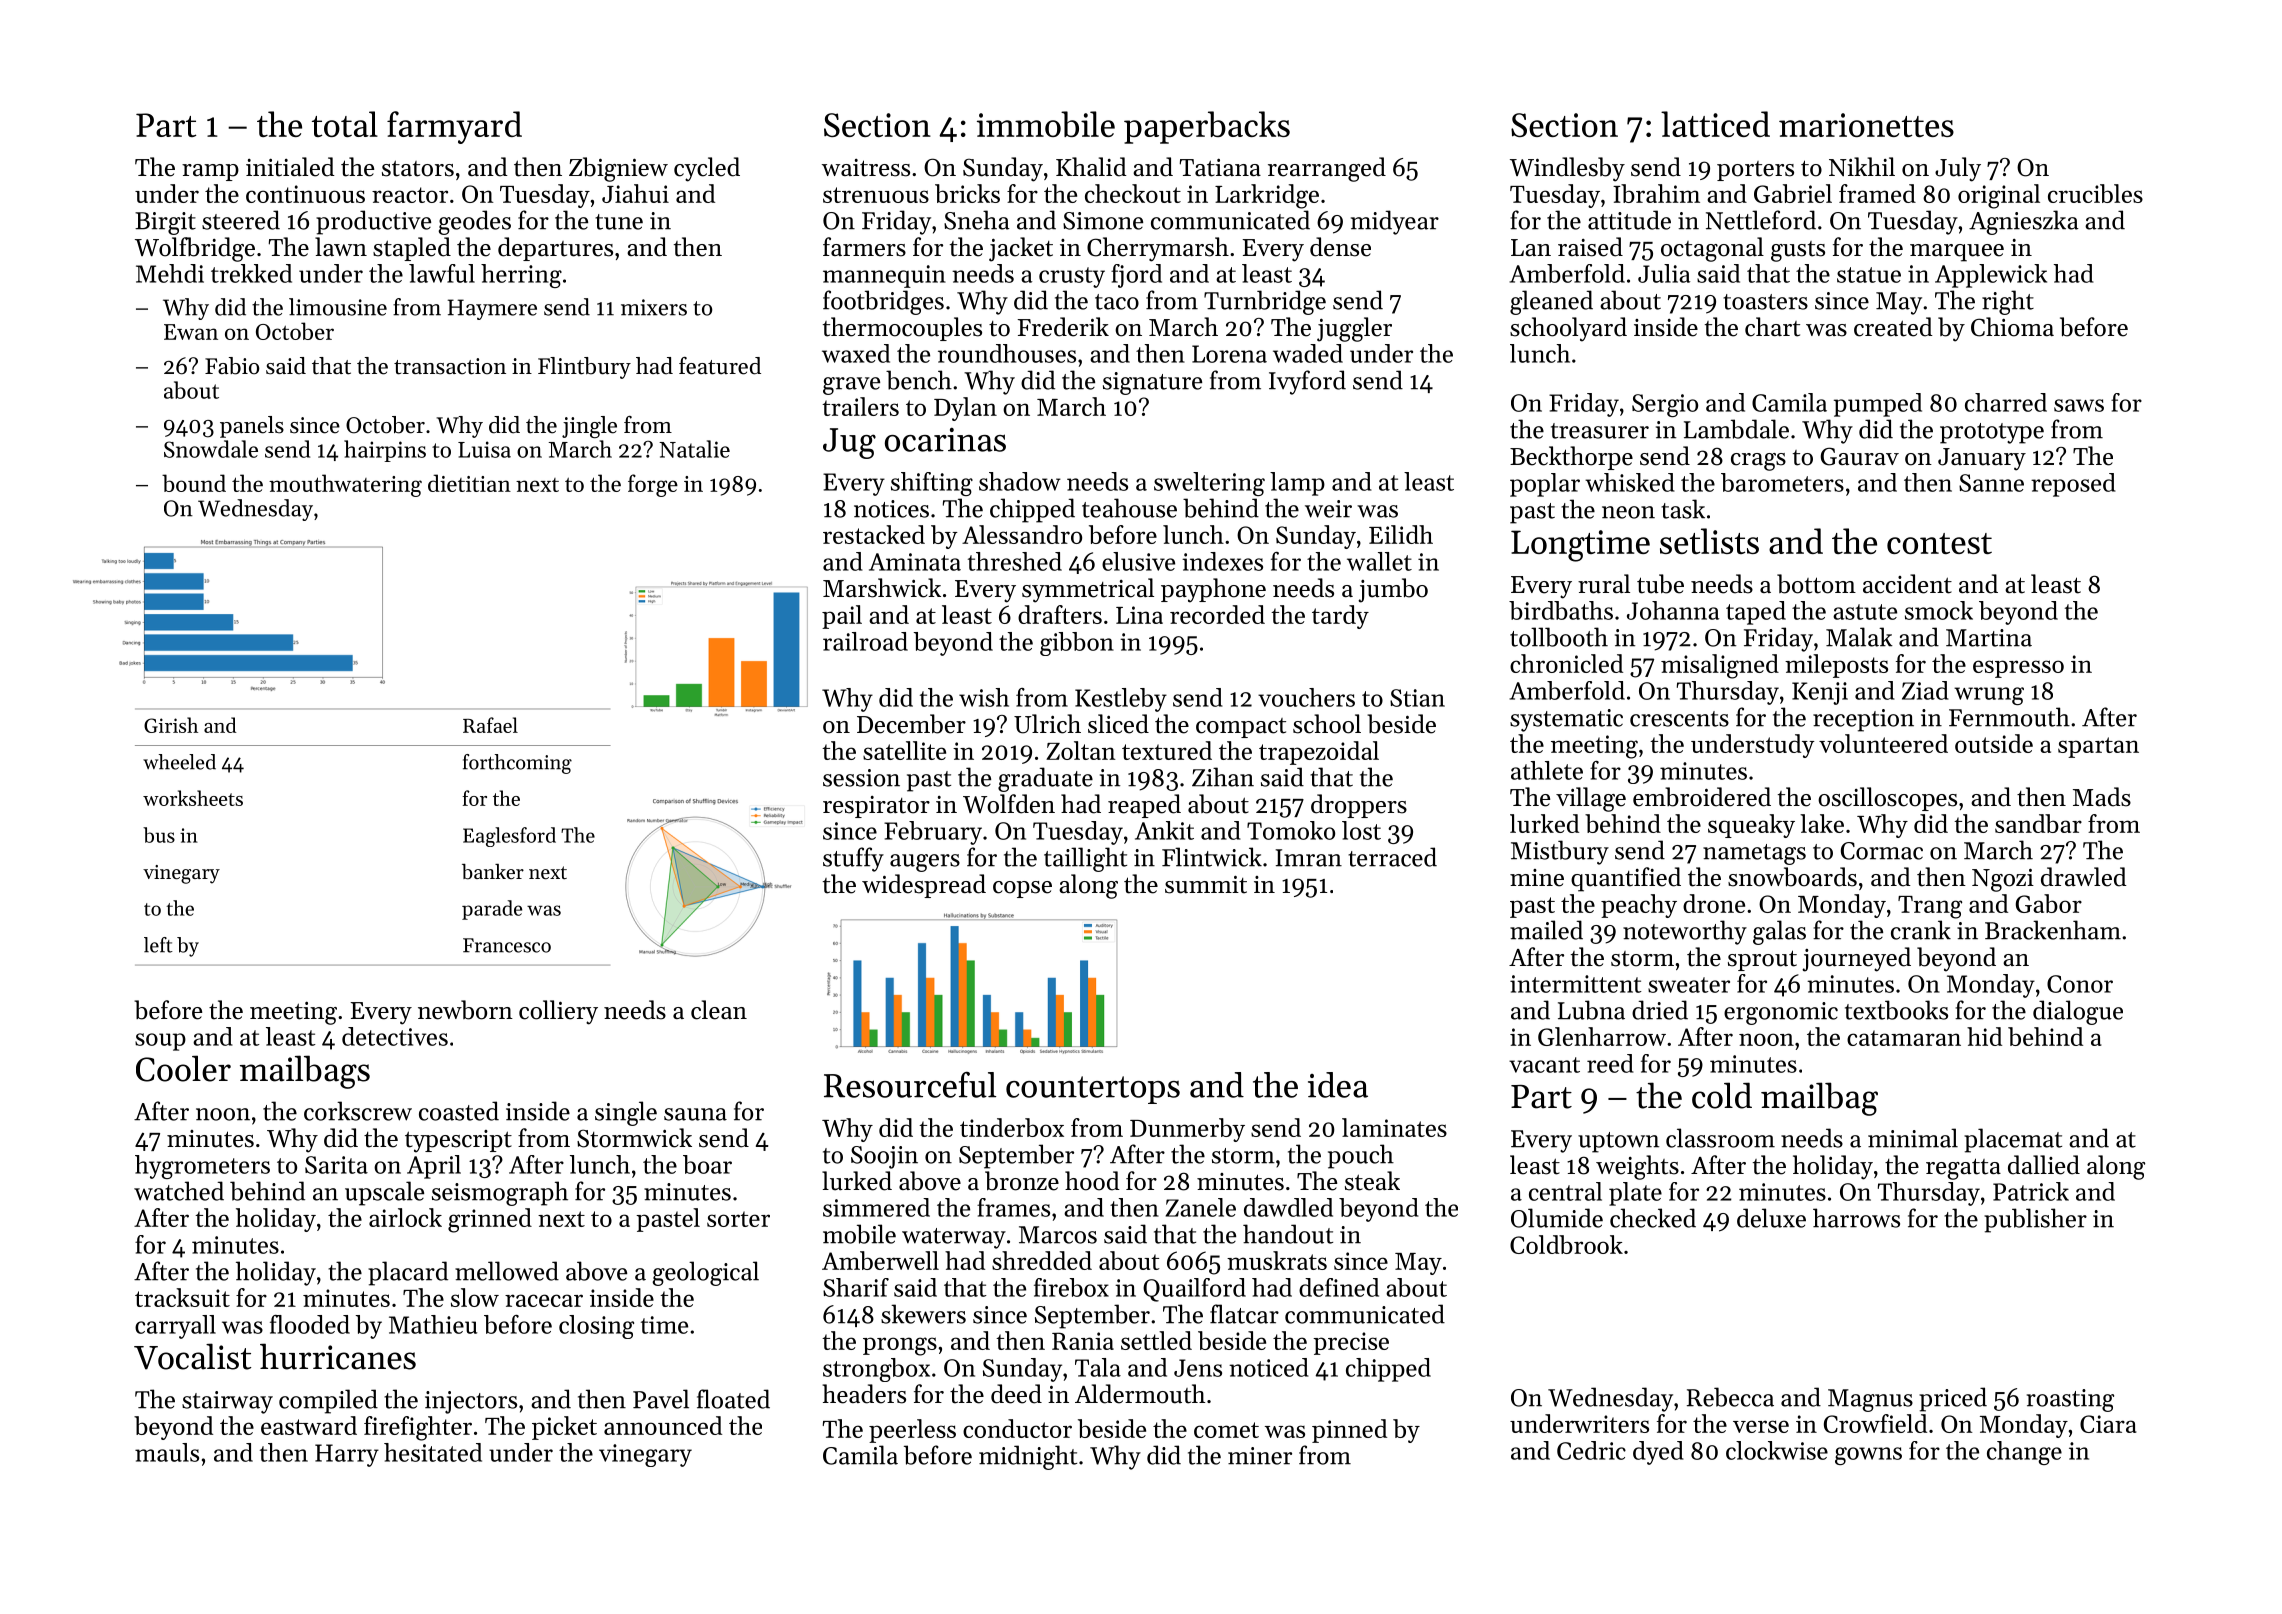 This image has width=2282, height=1614. I want to click on clean, so click(719, 1010).
